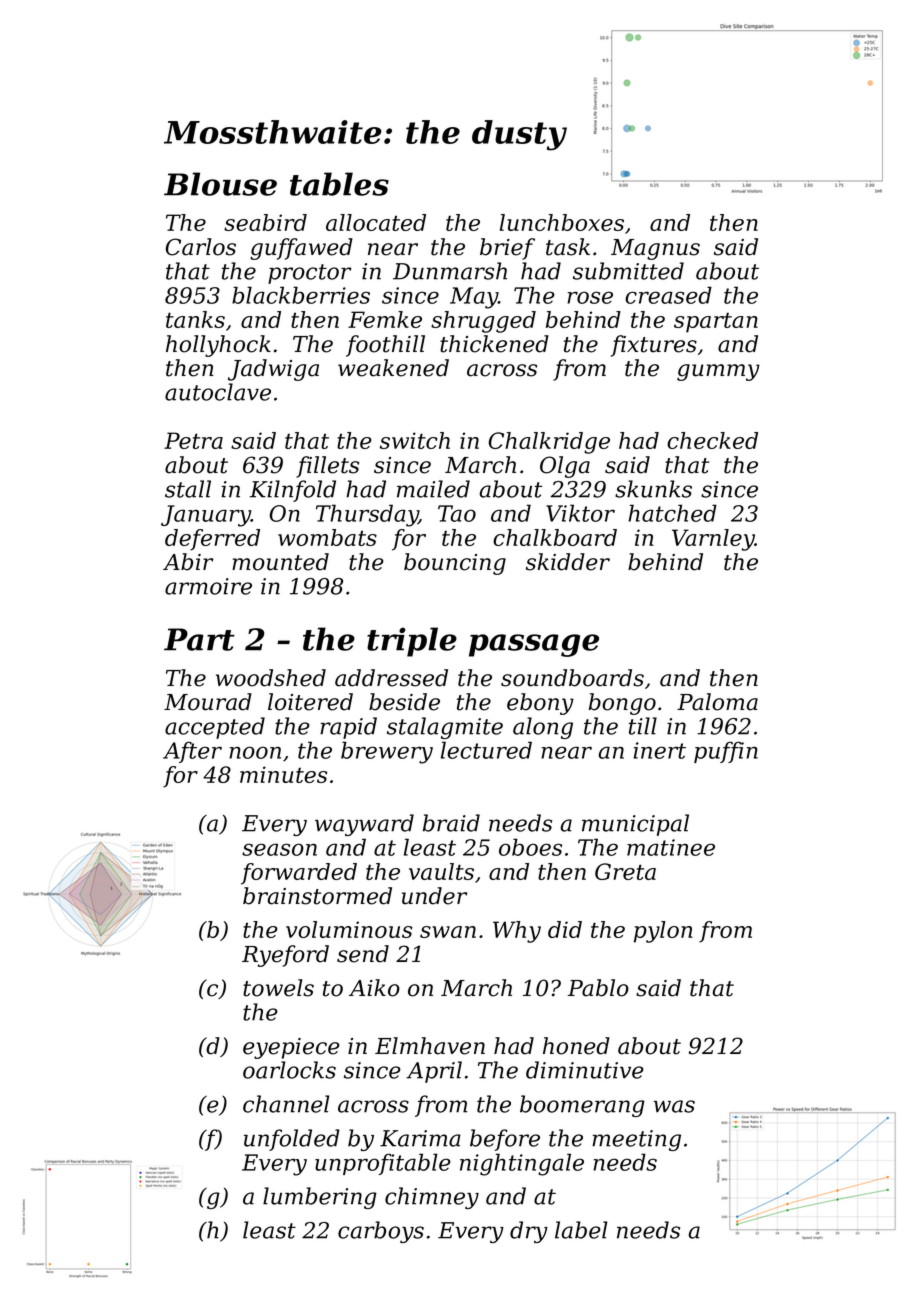 This screenshot has height=1311, width=924. I want to click on gummy, so click(718, 372).
